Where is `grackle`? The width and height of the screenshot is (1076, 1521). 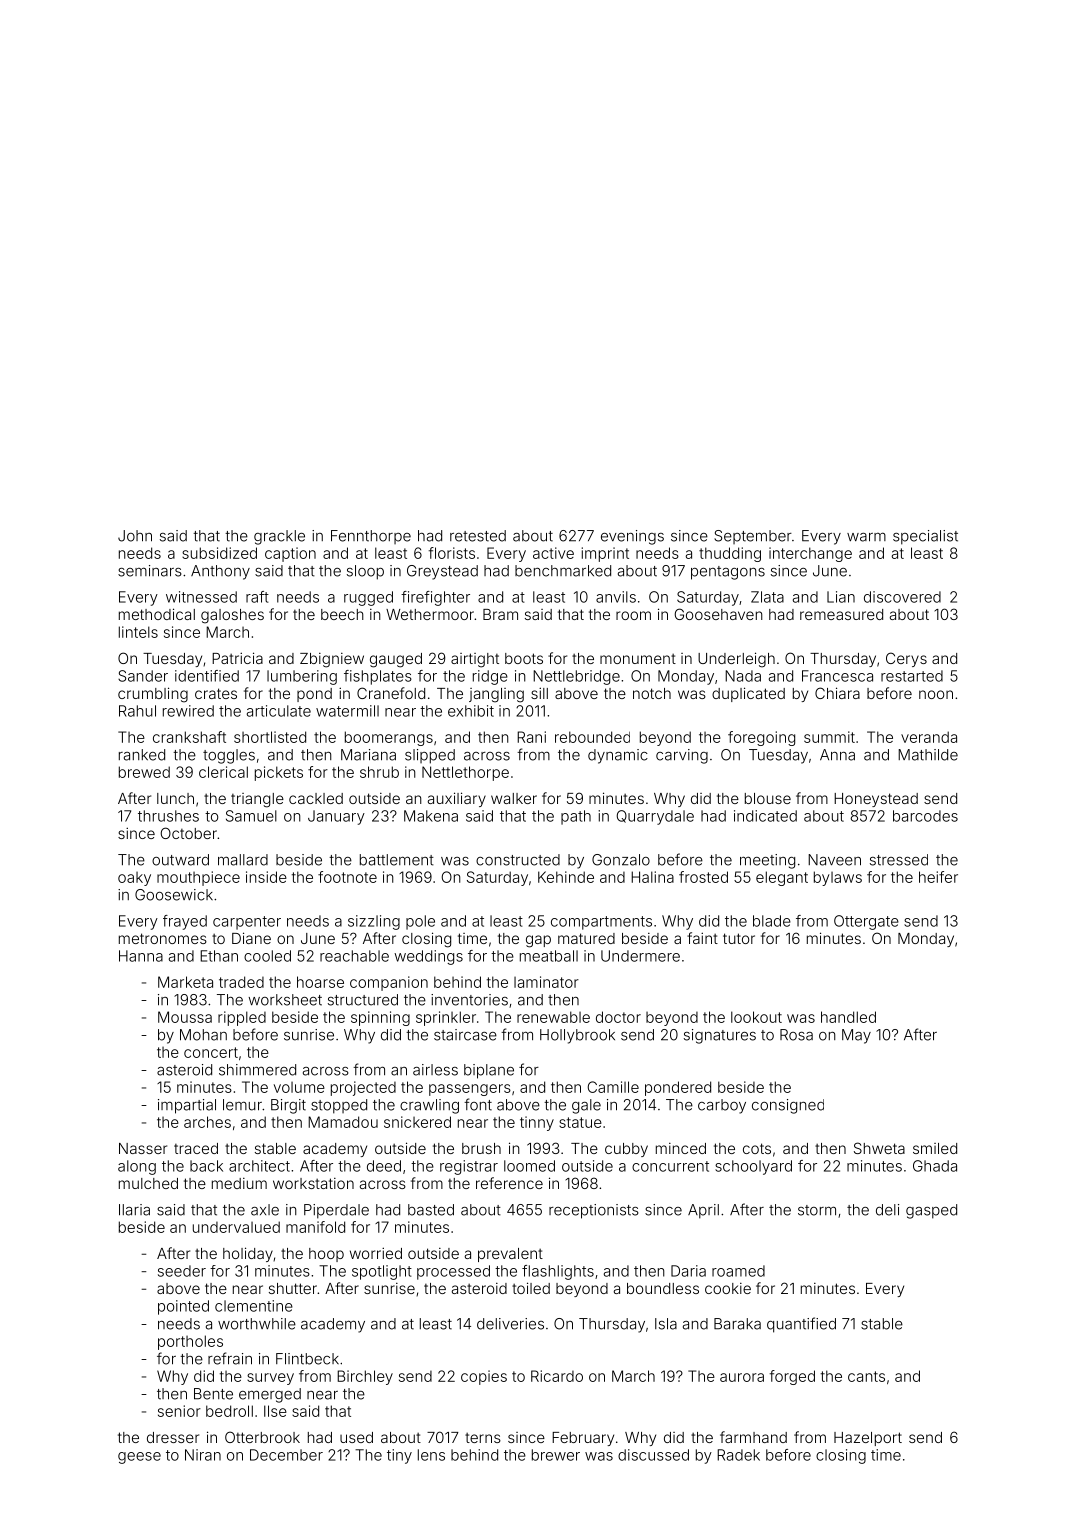
grackle is located at coordinates (279, 537).
